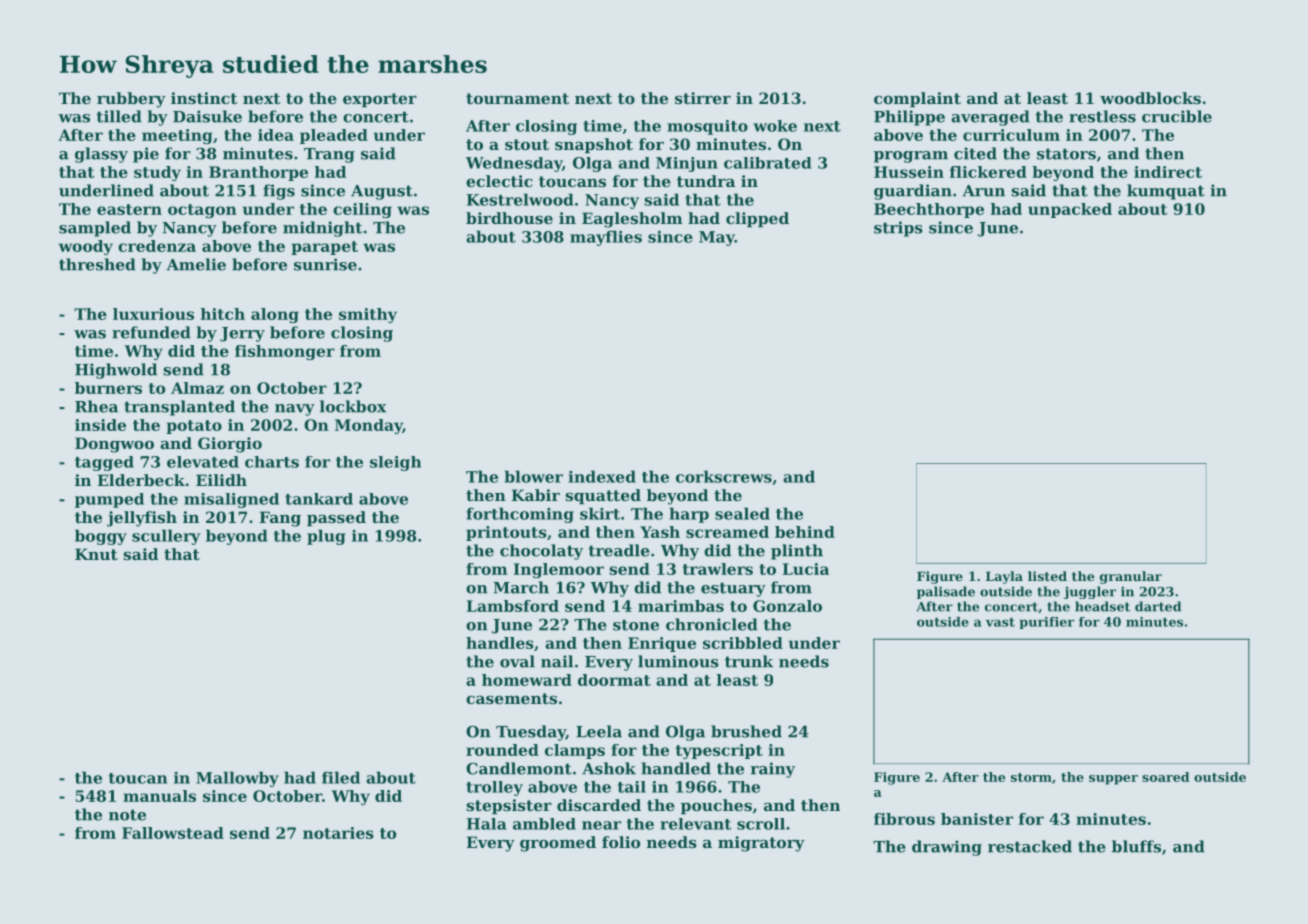 This screenshot has height=924, width=1308. What do you see at coordinates (917, 99) in the screenshot?
I see `complaint` at bounding box center [917, 99].
